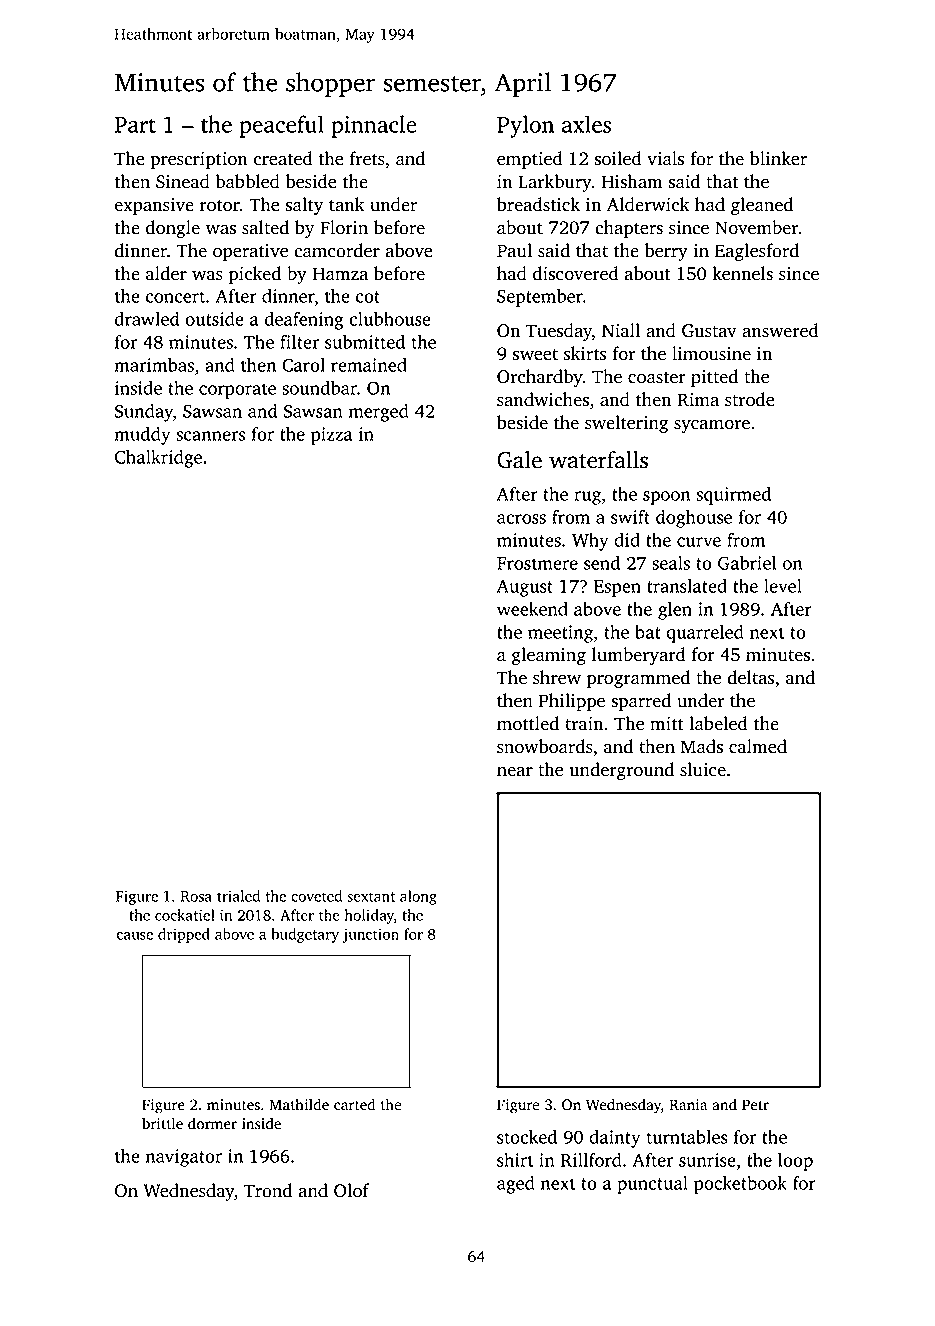 The image size is (935, 1326). What do you see at coordinates (316, 896) in the screenshot?
I see `coveted` at bounding box center [316, 896].
